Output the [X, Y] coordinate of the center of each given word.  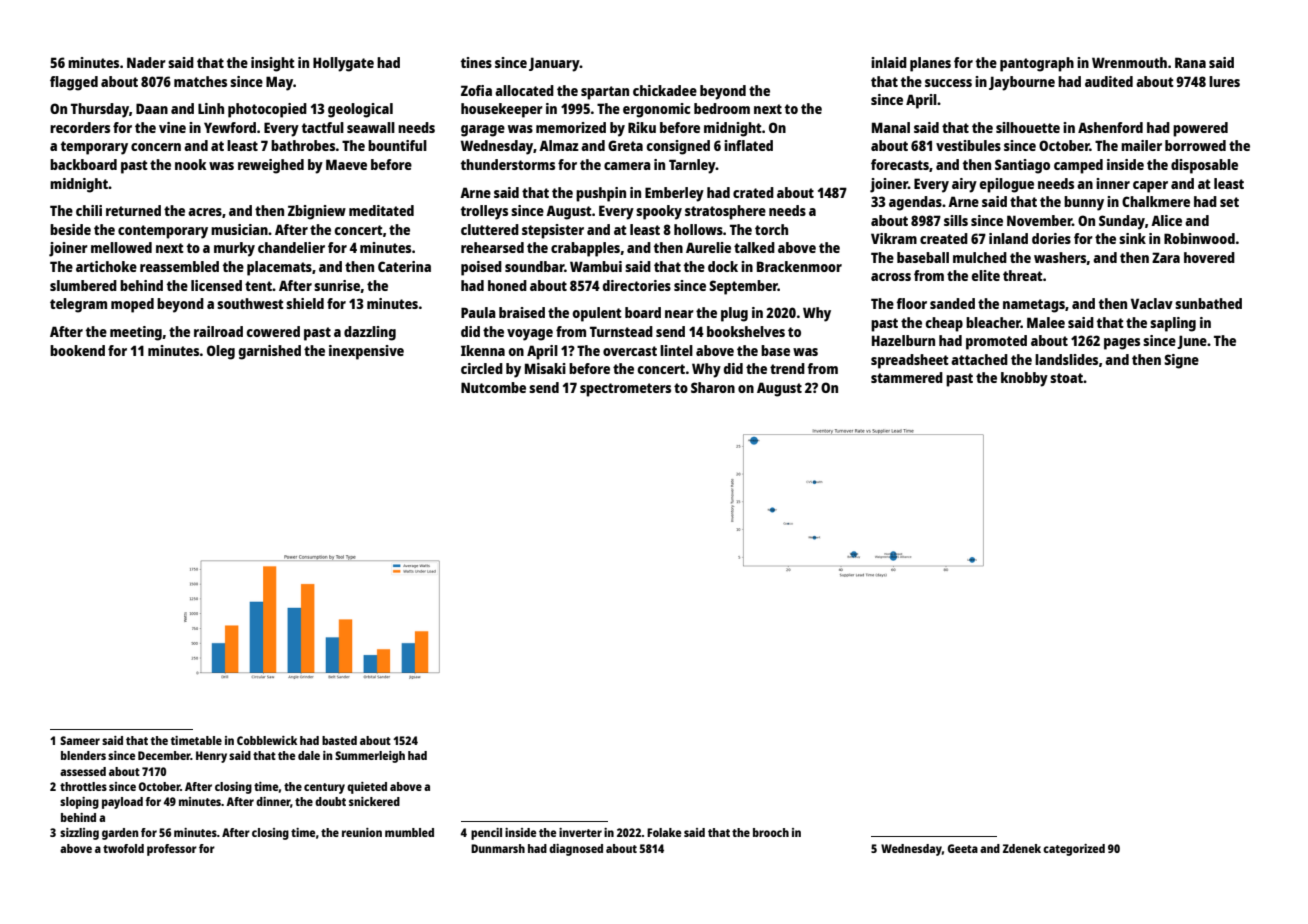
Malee [1046, 322]
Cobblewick [267, 740]
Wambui [596, 266]
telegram [78, 305]
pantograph [1037, 64]
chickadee [665, 90]
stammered [907, 377]
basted [339, 740]
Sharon [713, 387]
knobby [1024, 379]
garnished [270, 352]
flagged [74, 83]
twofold [123, 848]
